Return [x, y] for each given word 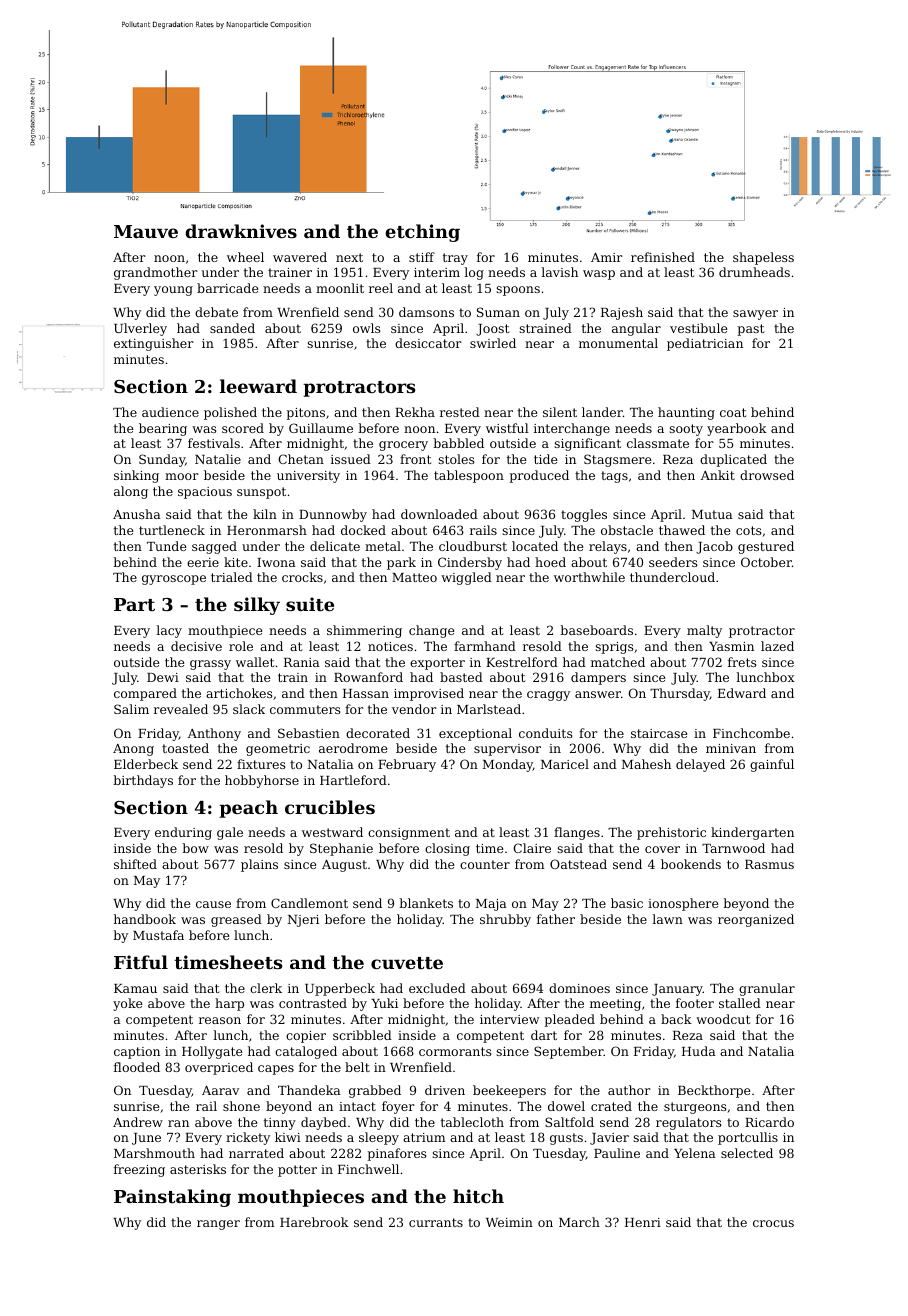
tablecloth [472, 1122]
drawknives [241, 231]
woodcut [723, 1019]
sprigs [614, 648]
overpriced [219, 1068]
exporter [437, 664]
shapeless [763, 258]
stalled [740, 1003]
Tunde [166, 546]
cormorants [455, 1051]
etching [422, 233]
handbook [145, 919]
